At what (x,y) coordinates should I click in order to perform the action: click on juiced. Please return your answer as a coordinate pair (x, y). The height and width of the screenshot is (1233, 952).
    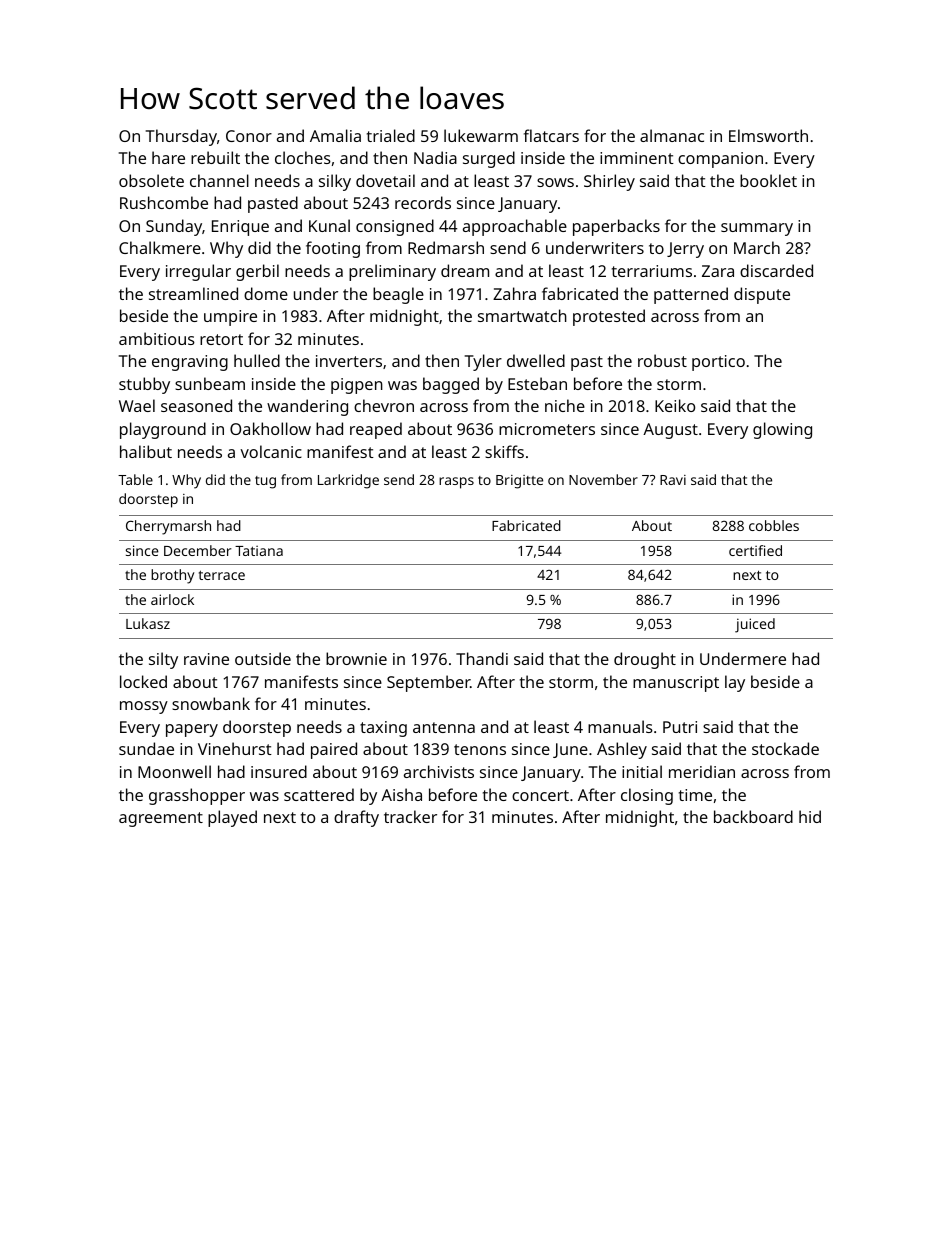
    Looking at the image, I should click on (755, 625).
